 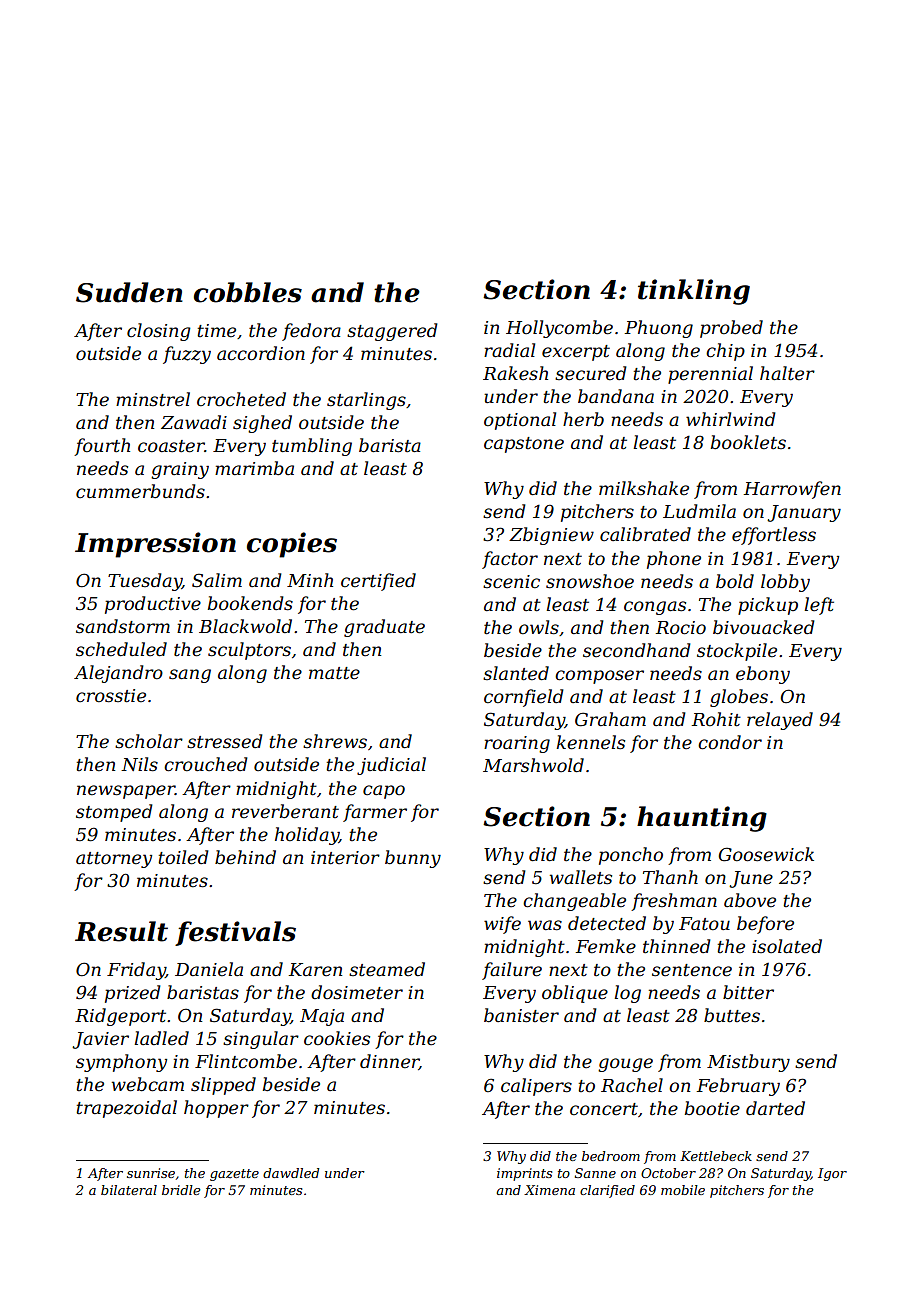 What do you see at coordinates (549, 1190) in the page?
I see `Ximena` at bounding box center [549, 1190].
